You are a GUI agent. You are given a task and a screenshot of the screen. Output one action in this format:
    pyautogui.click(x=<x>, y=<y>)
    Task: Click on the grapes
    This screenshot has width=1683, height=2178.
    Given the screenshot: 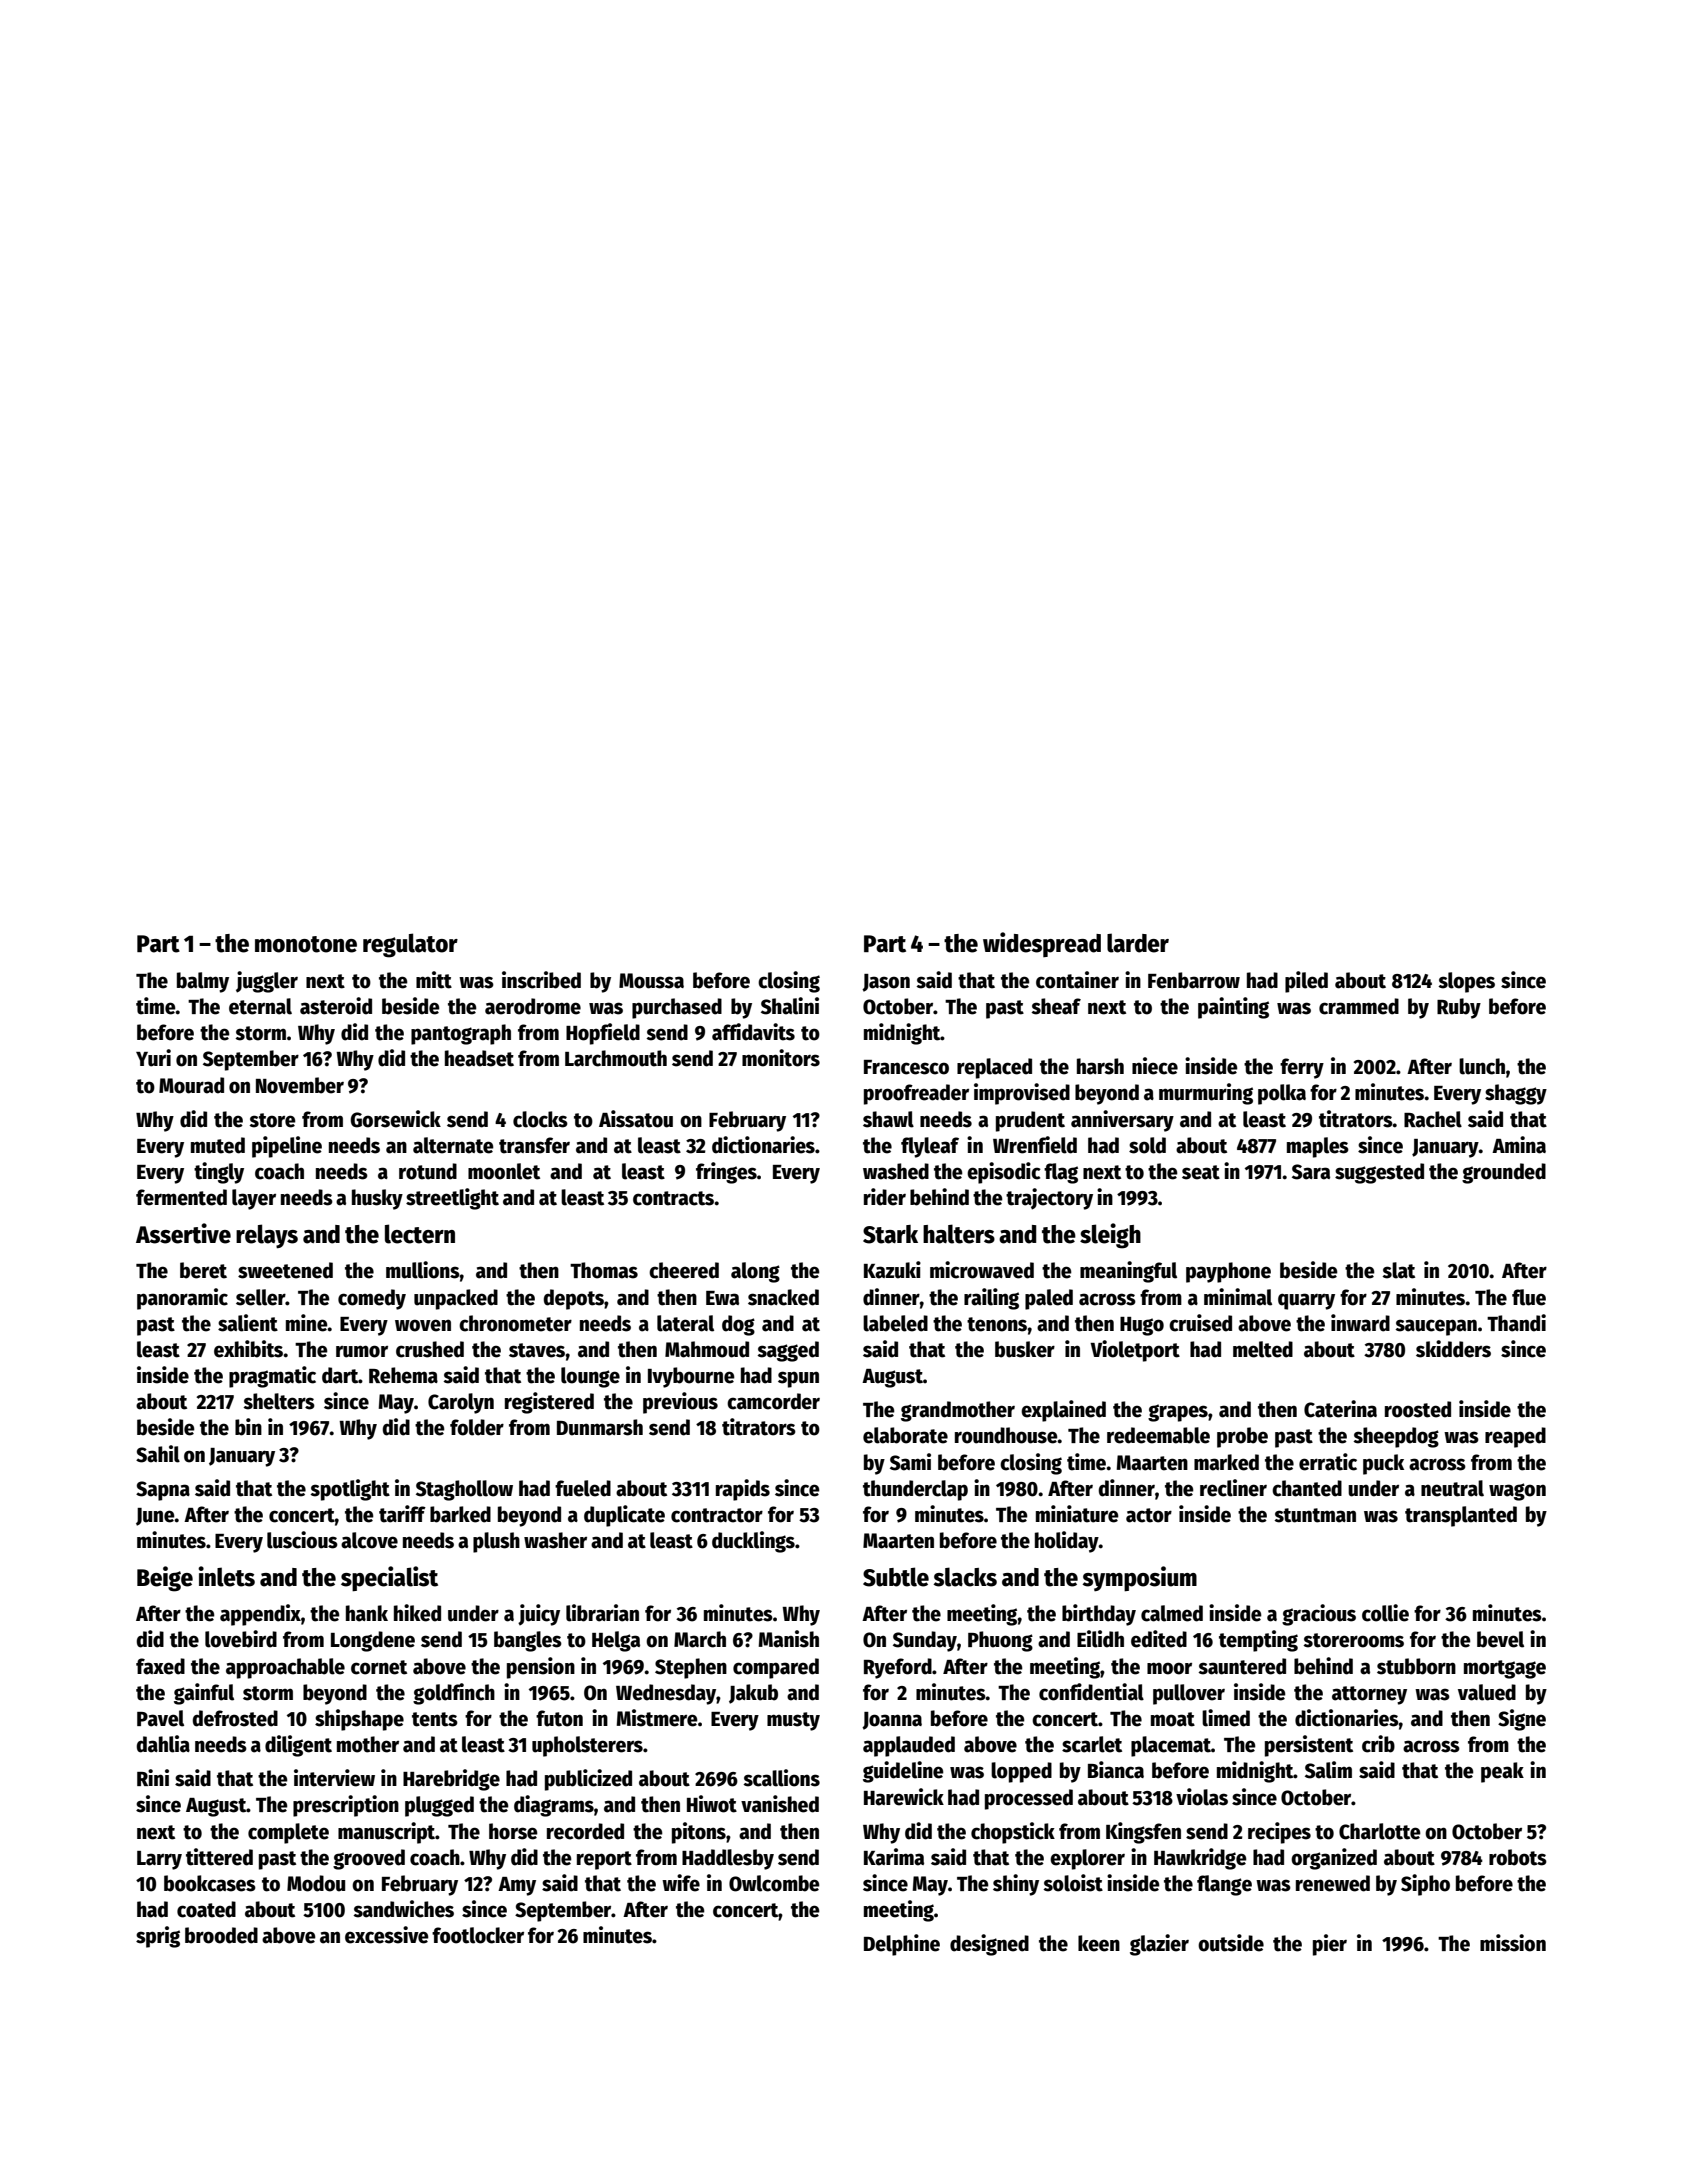 What is the action you would take?
    pyautogui.click(x=1178, y=1413)
